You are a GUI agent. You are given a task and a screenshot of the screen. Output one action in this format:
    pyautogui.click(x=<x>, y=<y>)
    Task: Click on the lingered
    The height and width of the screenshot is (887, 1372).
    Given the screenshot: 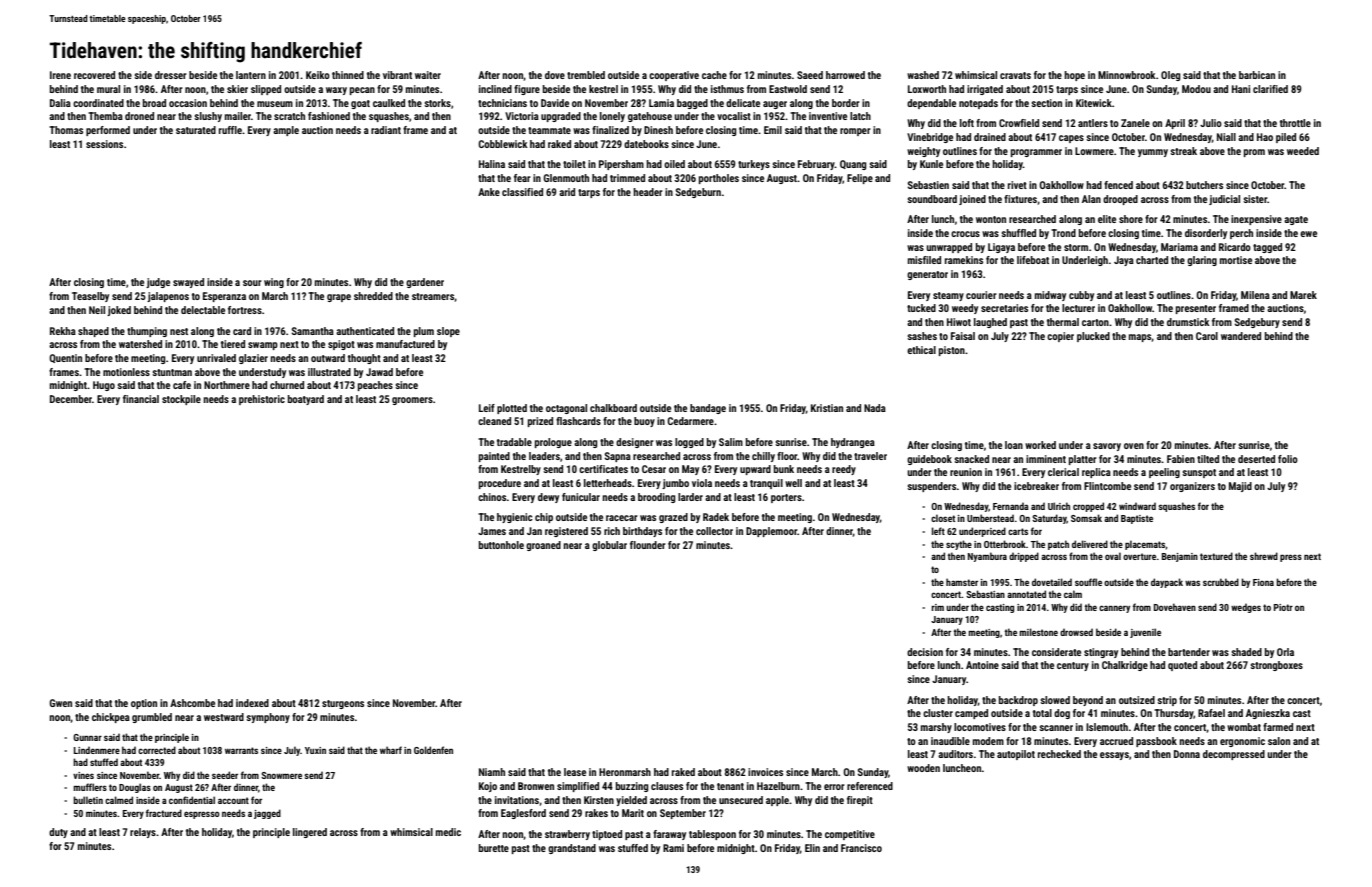 What is the action you would take?
    pyautogui.click(x=310, y=833)
